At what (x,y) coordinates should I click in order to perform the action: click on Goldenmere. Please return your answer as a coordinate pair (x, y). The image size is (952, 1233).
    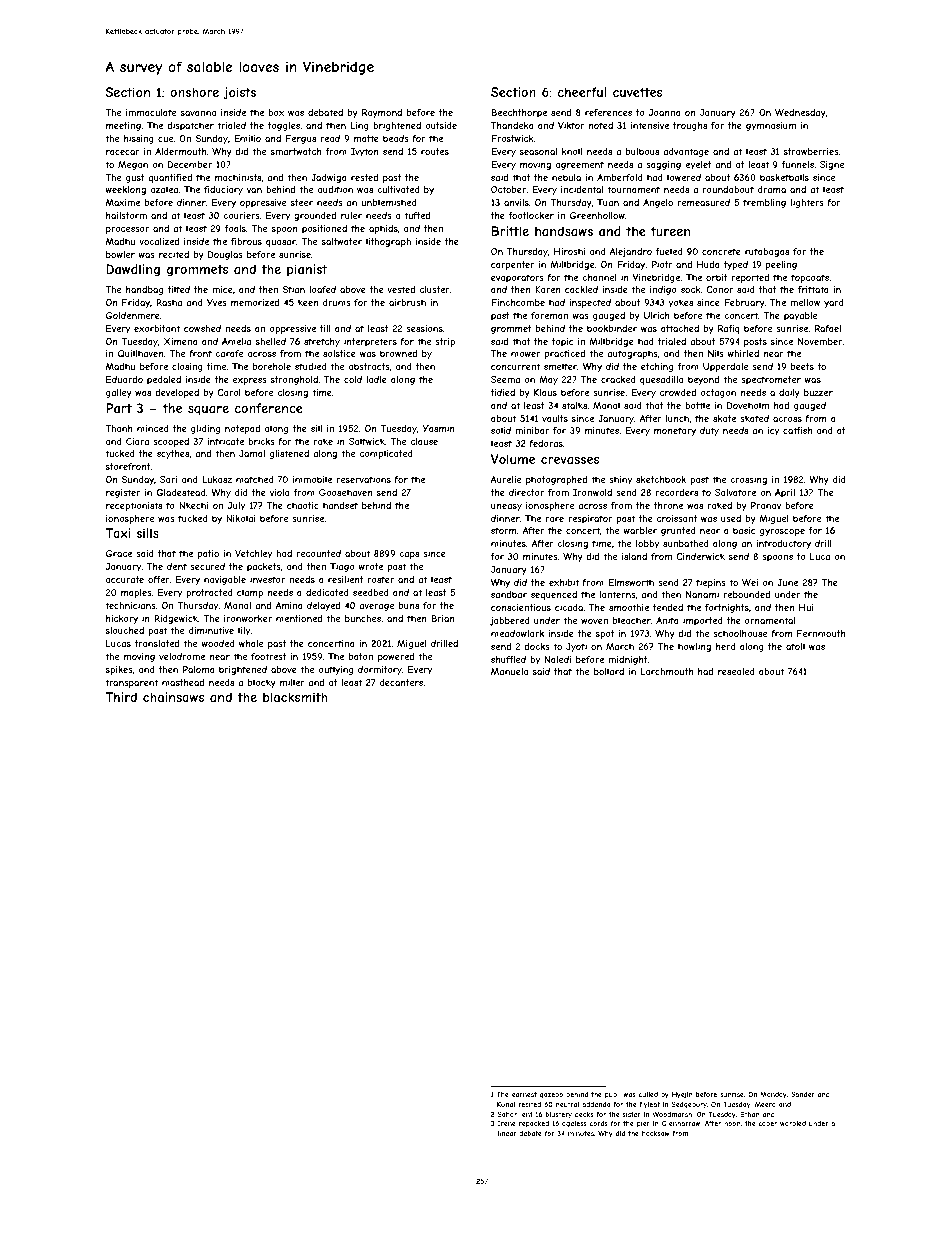
    Looking at the image, I should click on (133, 315).
